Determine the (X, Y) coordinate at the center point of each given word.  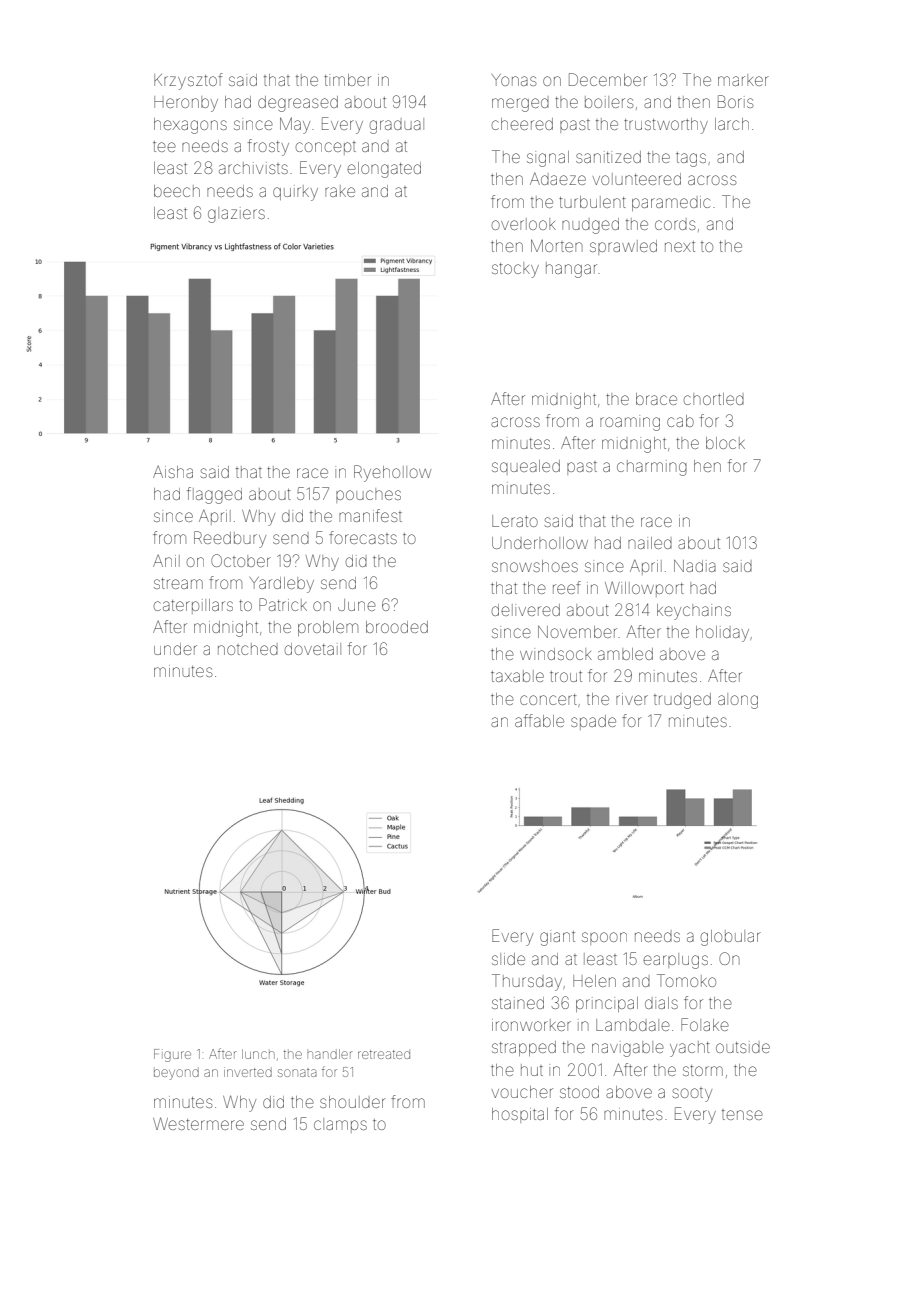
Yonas (514, 80)
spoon (604, 938)
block (725, 443)
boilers (609, 102)
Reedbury (230, 539)
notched (248, 649)
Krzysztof (188, 81)
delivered (526, 610)
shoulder (353, 1102)
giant (557, 938)
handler (330, 1054)
